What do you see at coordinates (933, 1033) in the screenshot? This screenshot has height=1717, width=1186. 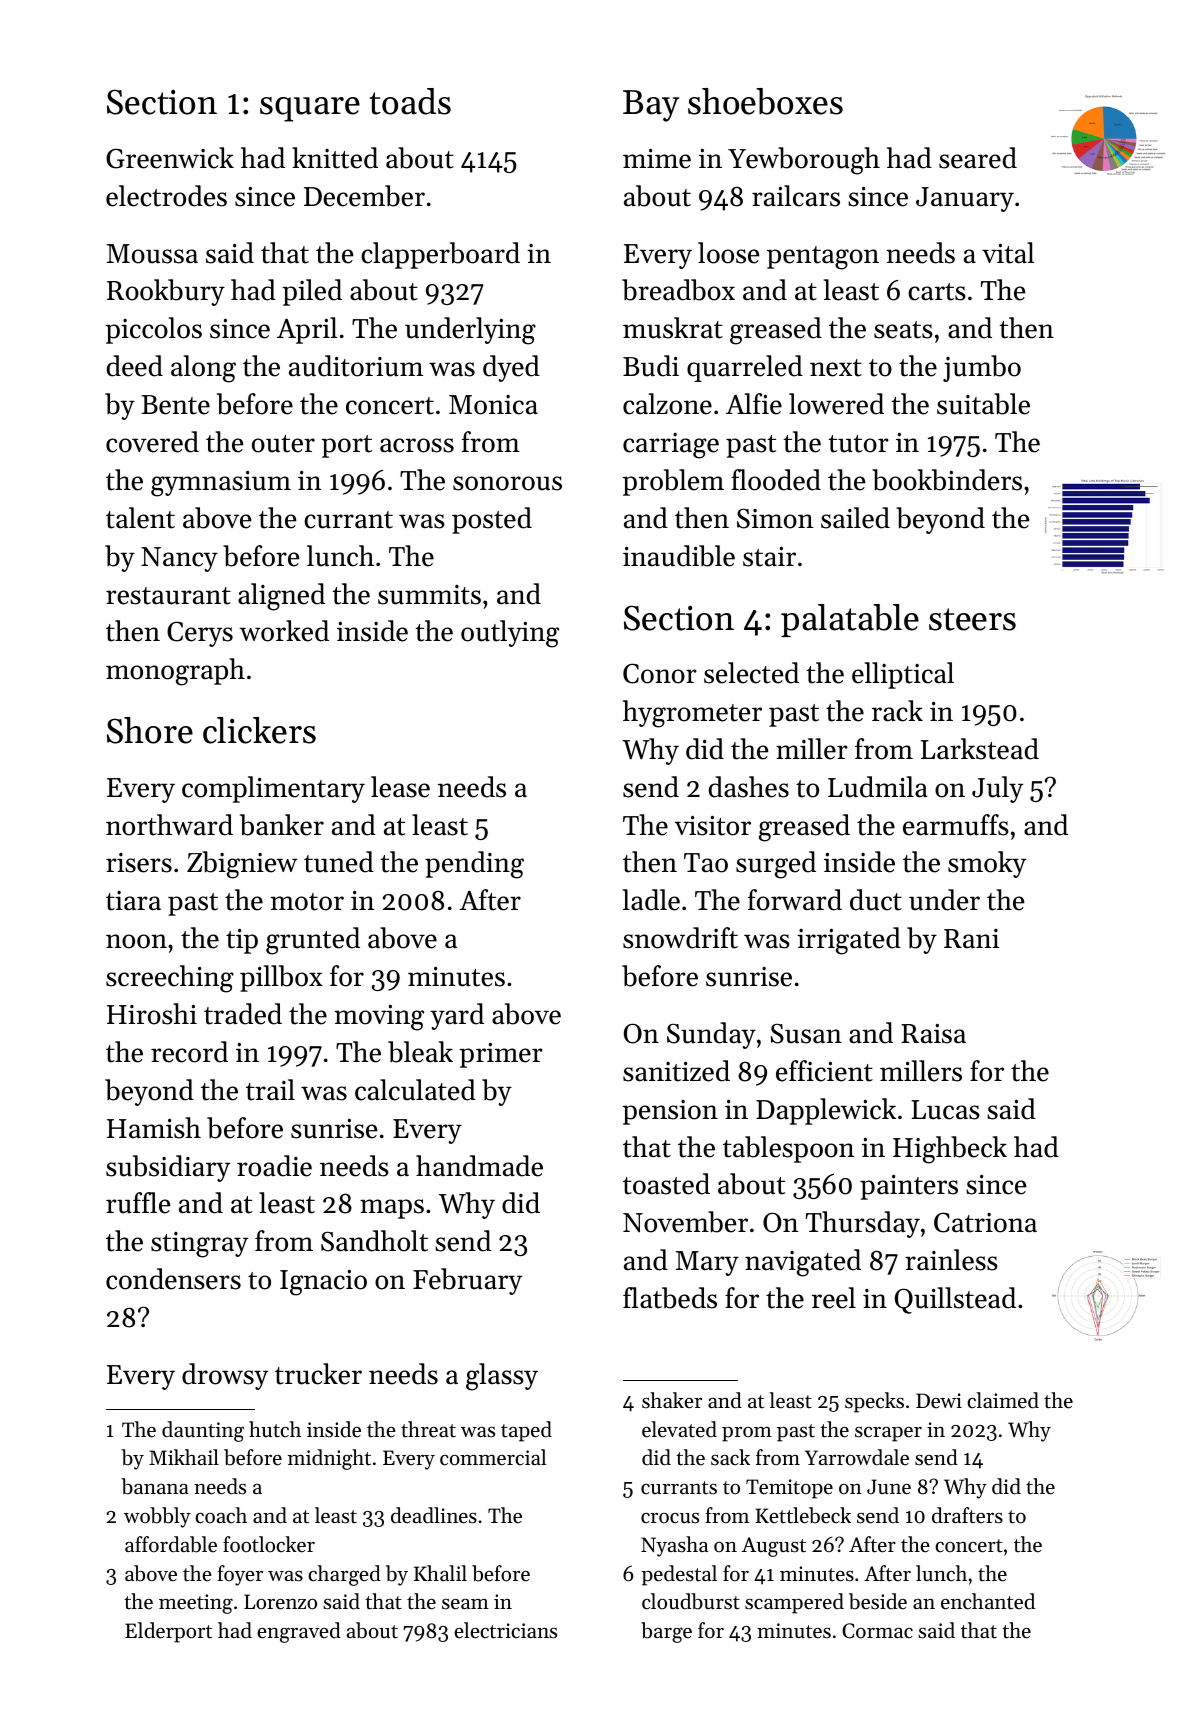 I see `Raisa` at bounding box center [933, 1033].
